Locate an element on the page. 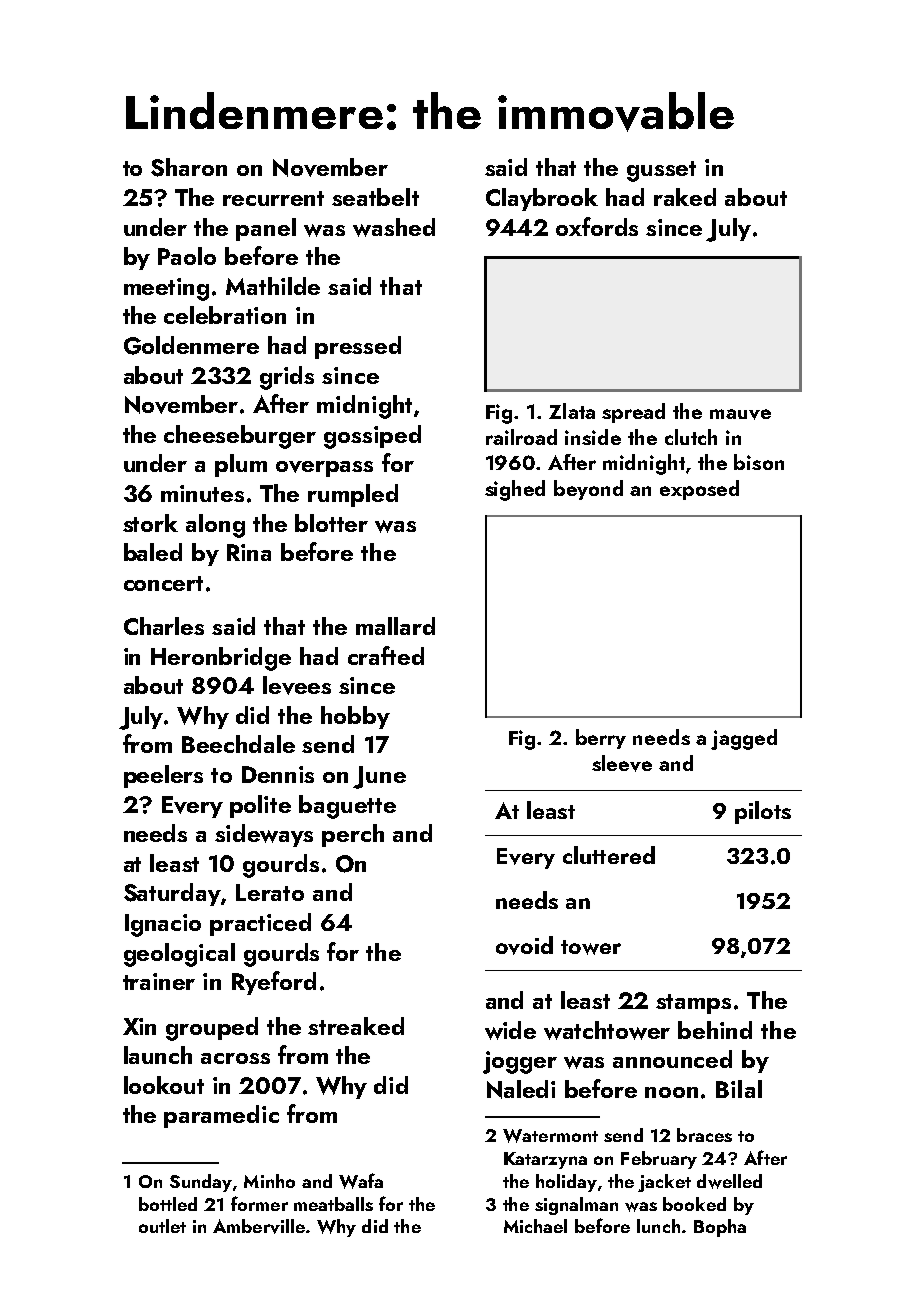  Charles is located at coordinates (164, 626).
